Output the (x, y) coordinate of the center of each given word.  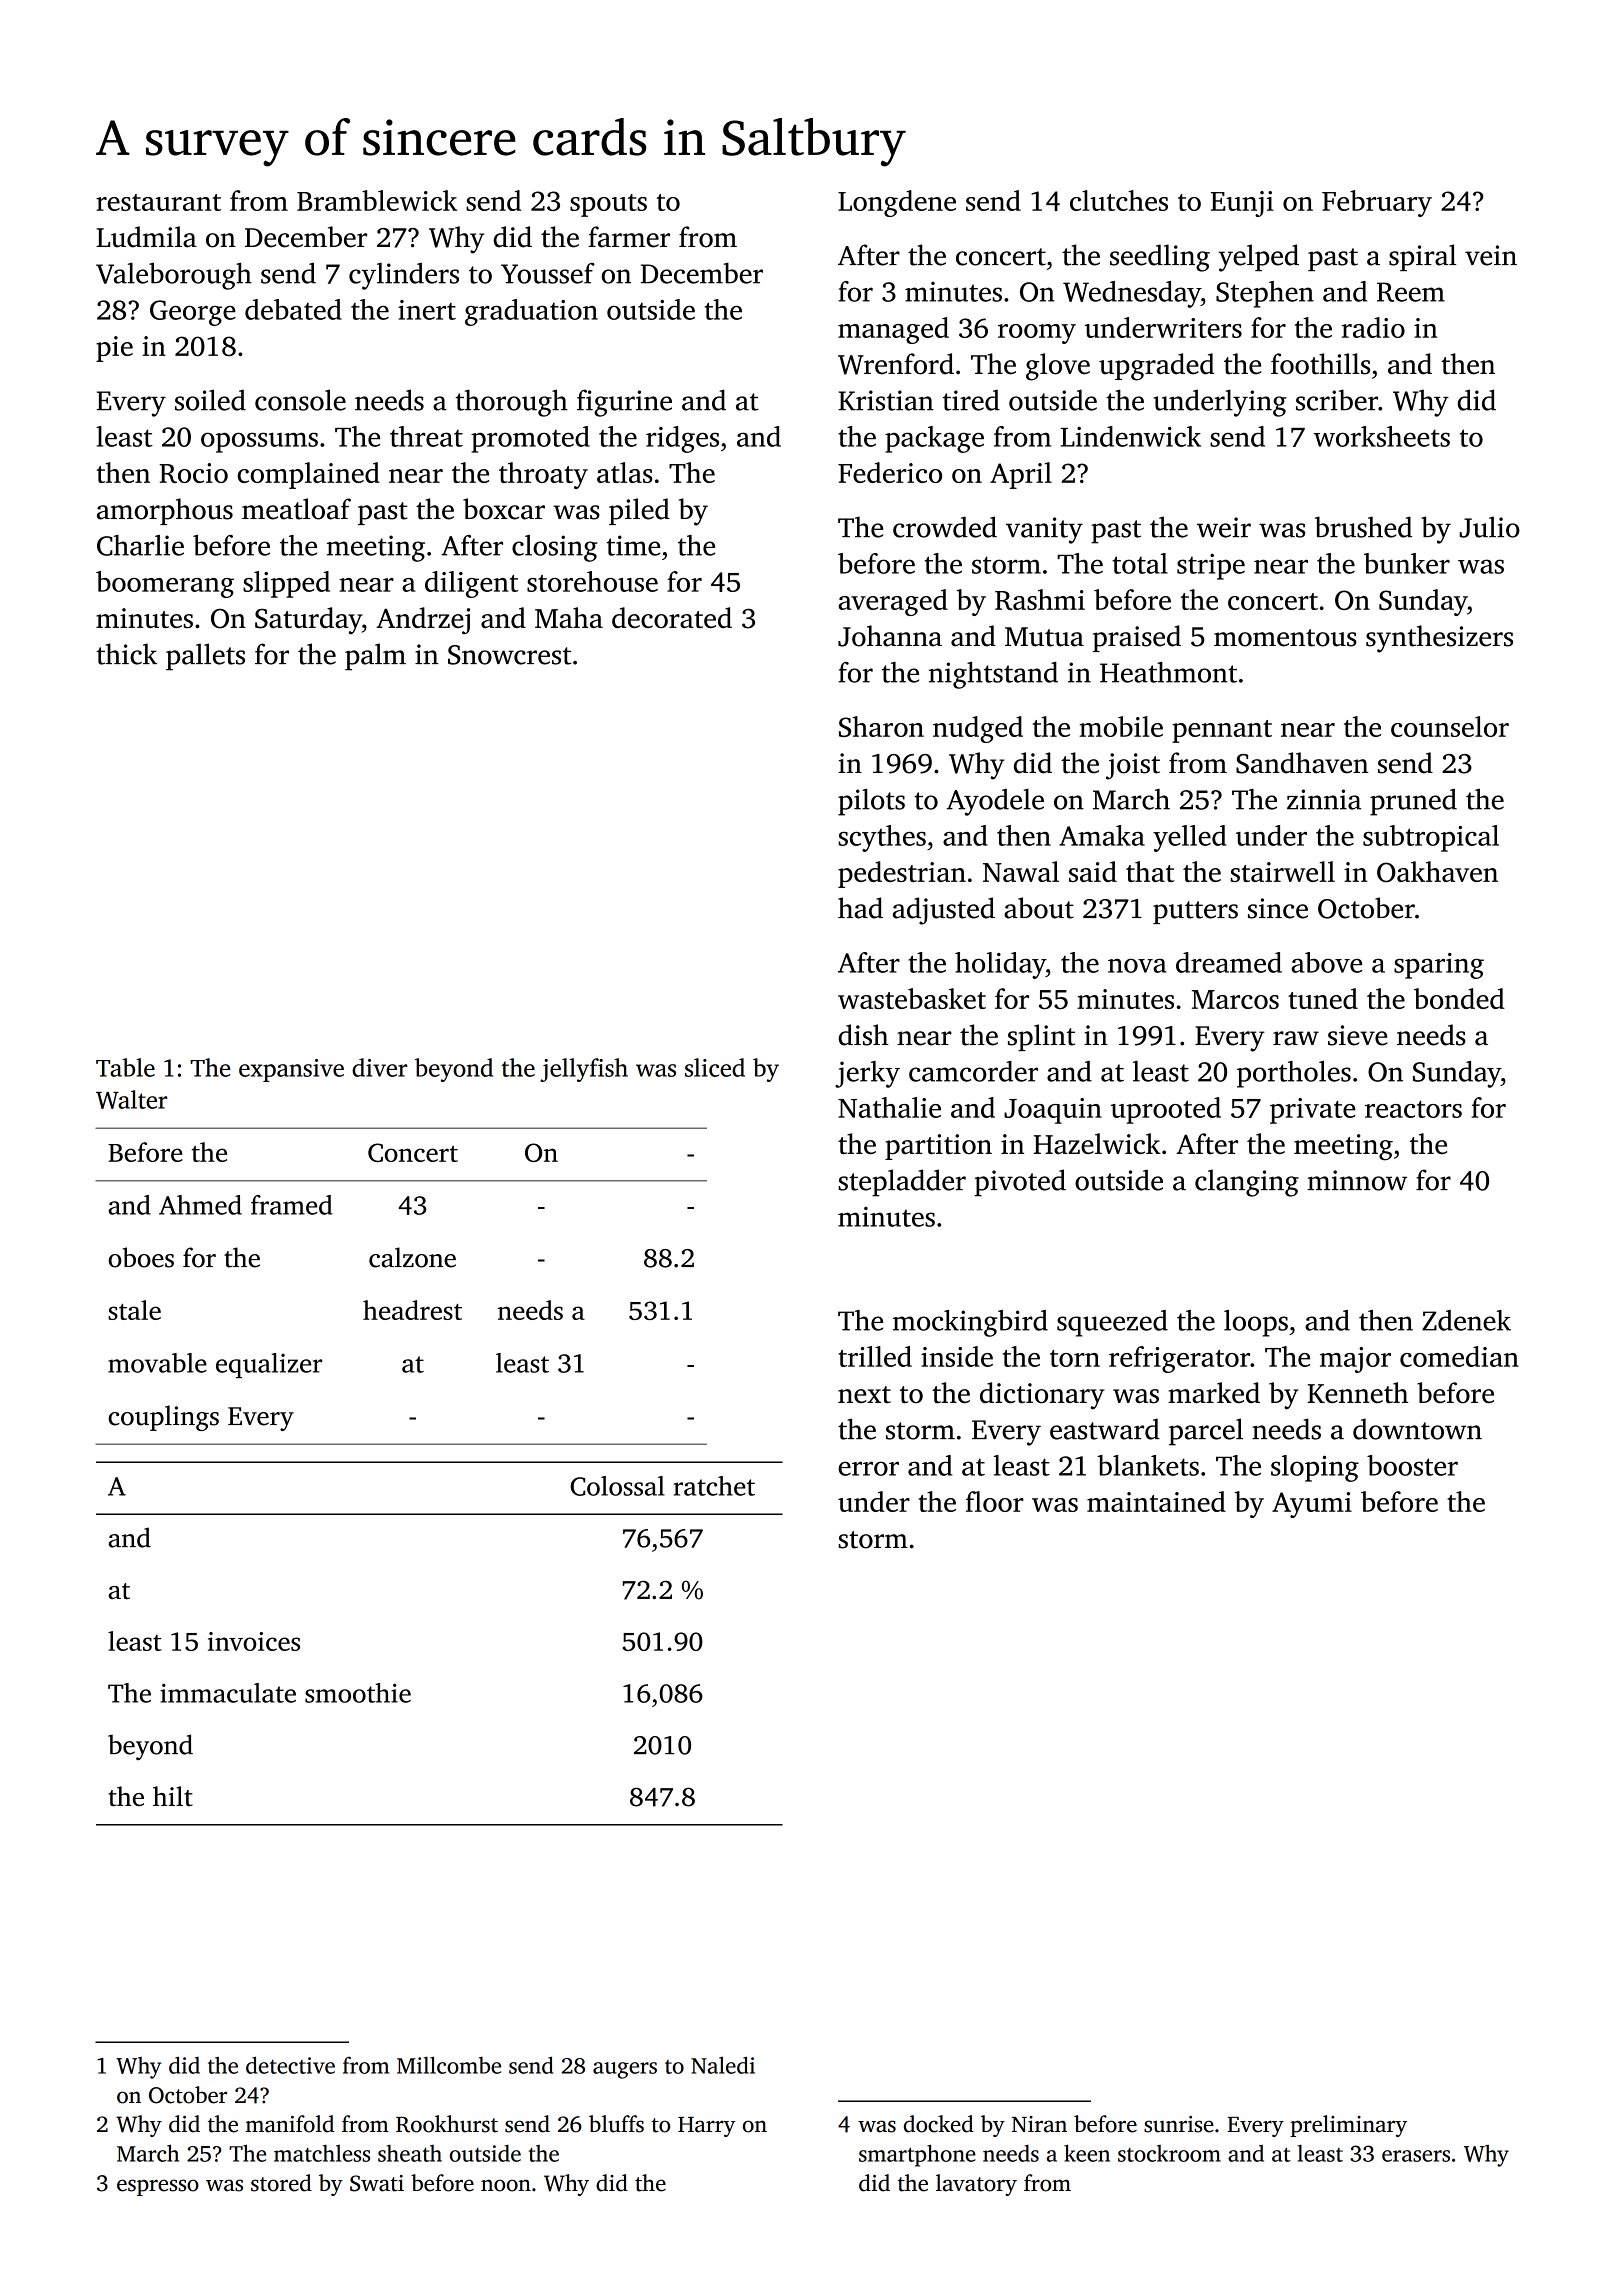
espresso (158, 2187)
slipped (286, 584)
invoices (254, 1641)
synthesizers (1439, 639)
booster (1412, 1465)
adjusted (944, 911)
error (868, 1468)
